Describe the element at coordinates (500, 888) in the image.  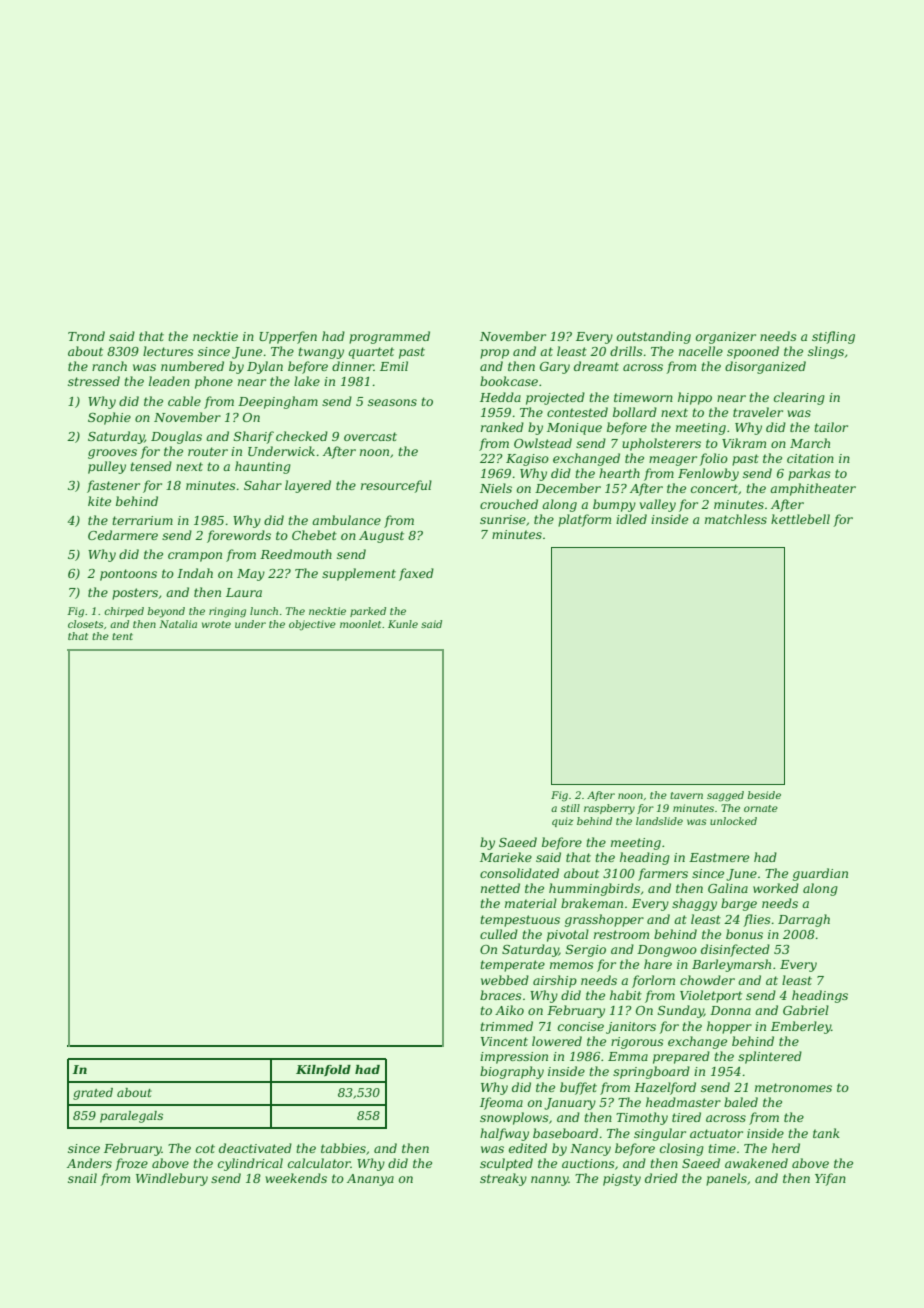
I see `netted` at that location.
